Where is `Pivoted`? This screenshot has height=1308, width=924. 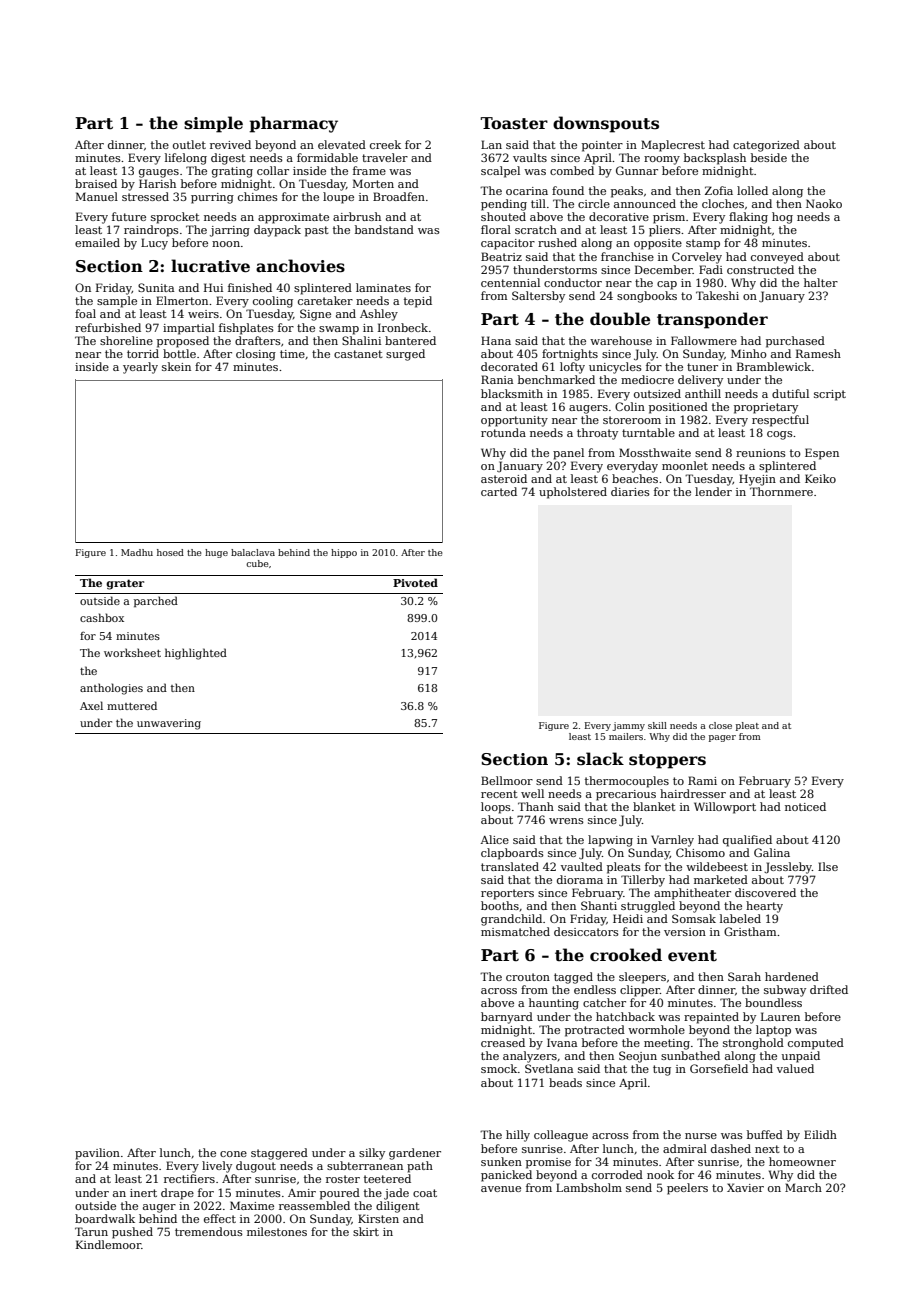
Pivoted is located at coordinates (415, 582).
